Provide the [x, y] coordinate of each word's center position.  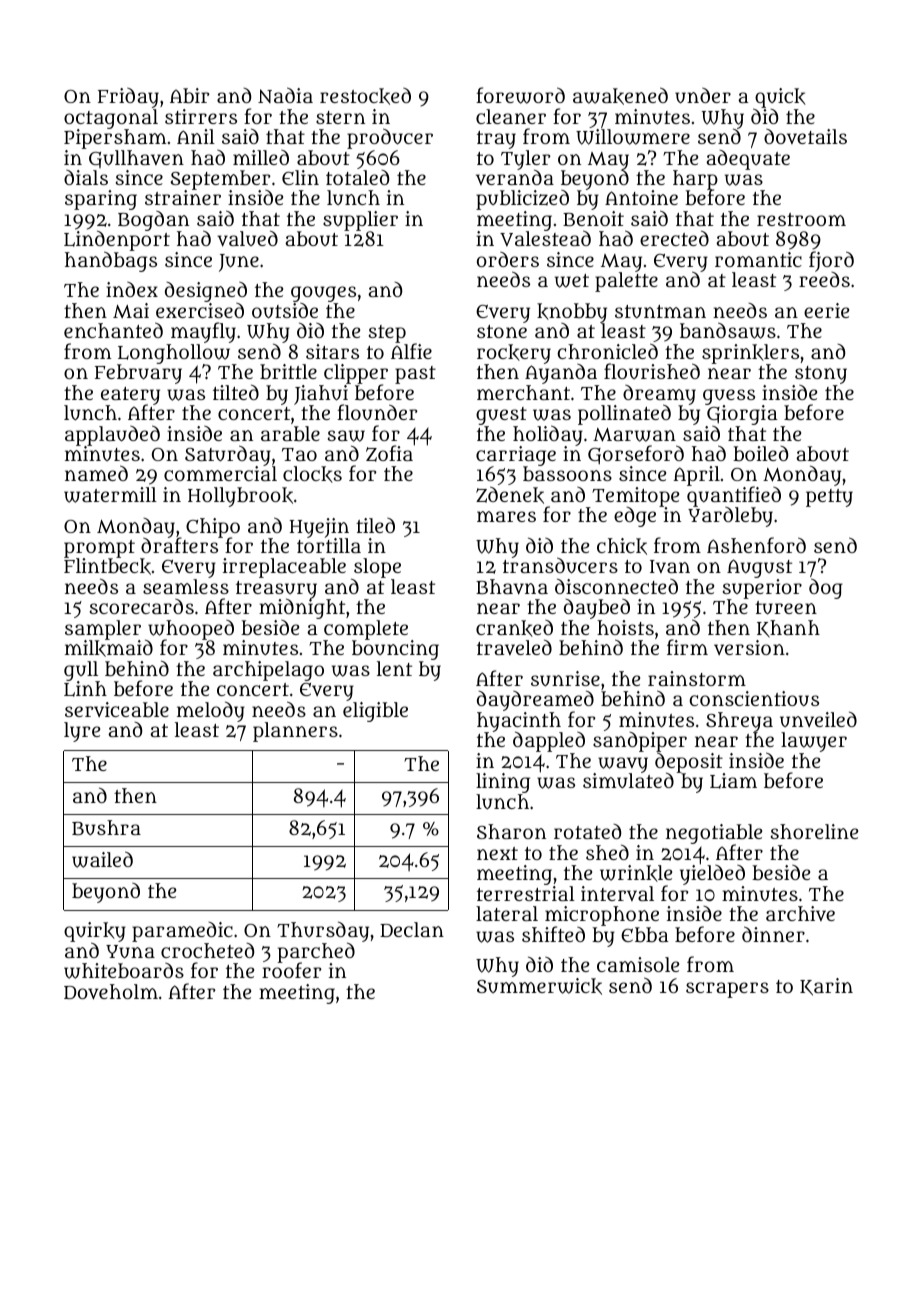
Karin [826, 987]
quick [779, 98]
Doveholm [111, 992]
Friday [128, 98]
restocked [365, 96]
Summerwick [539, 986]
